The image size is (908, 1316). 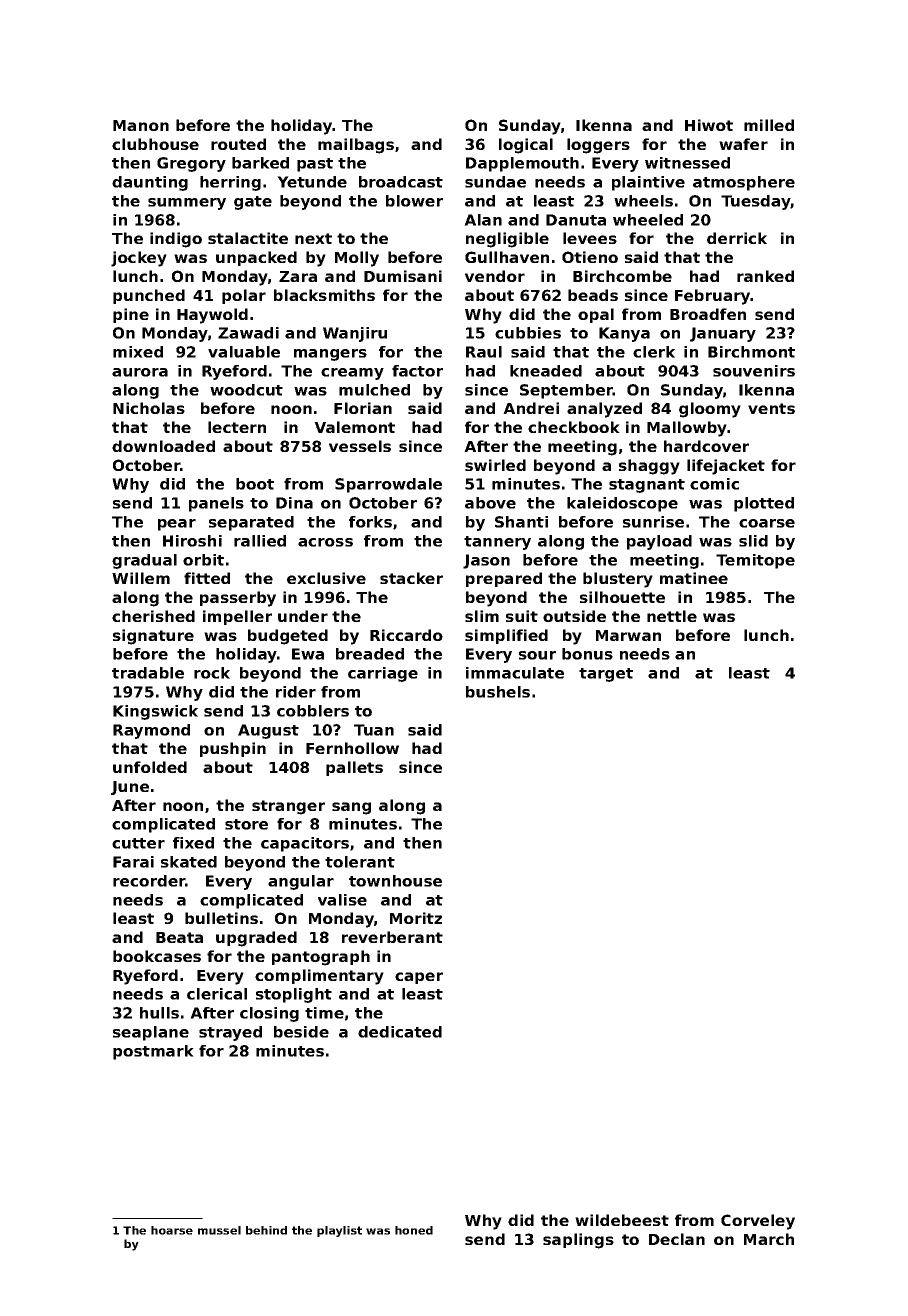 I want to click on indigo, so click(x=176, y=240).
